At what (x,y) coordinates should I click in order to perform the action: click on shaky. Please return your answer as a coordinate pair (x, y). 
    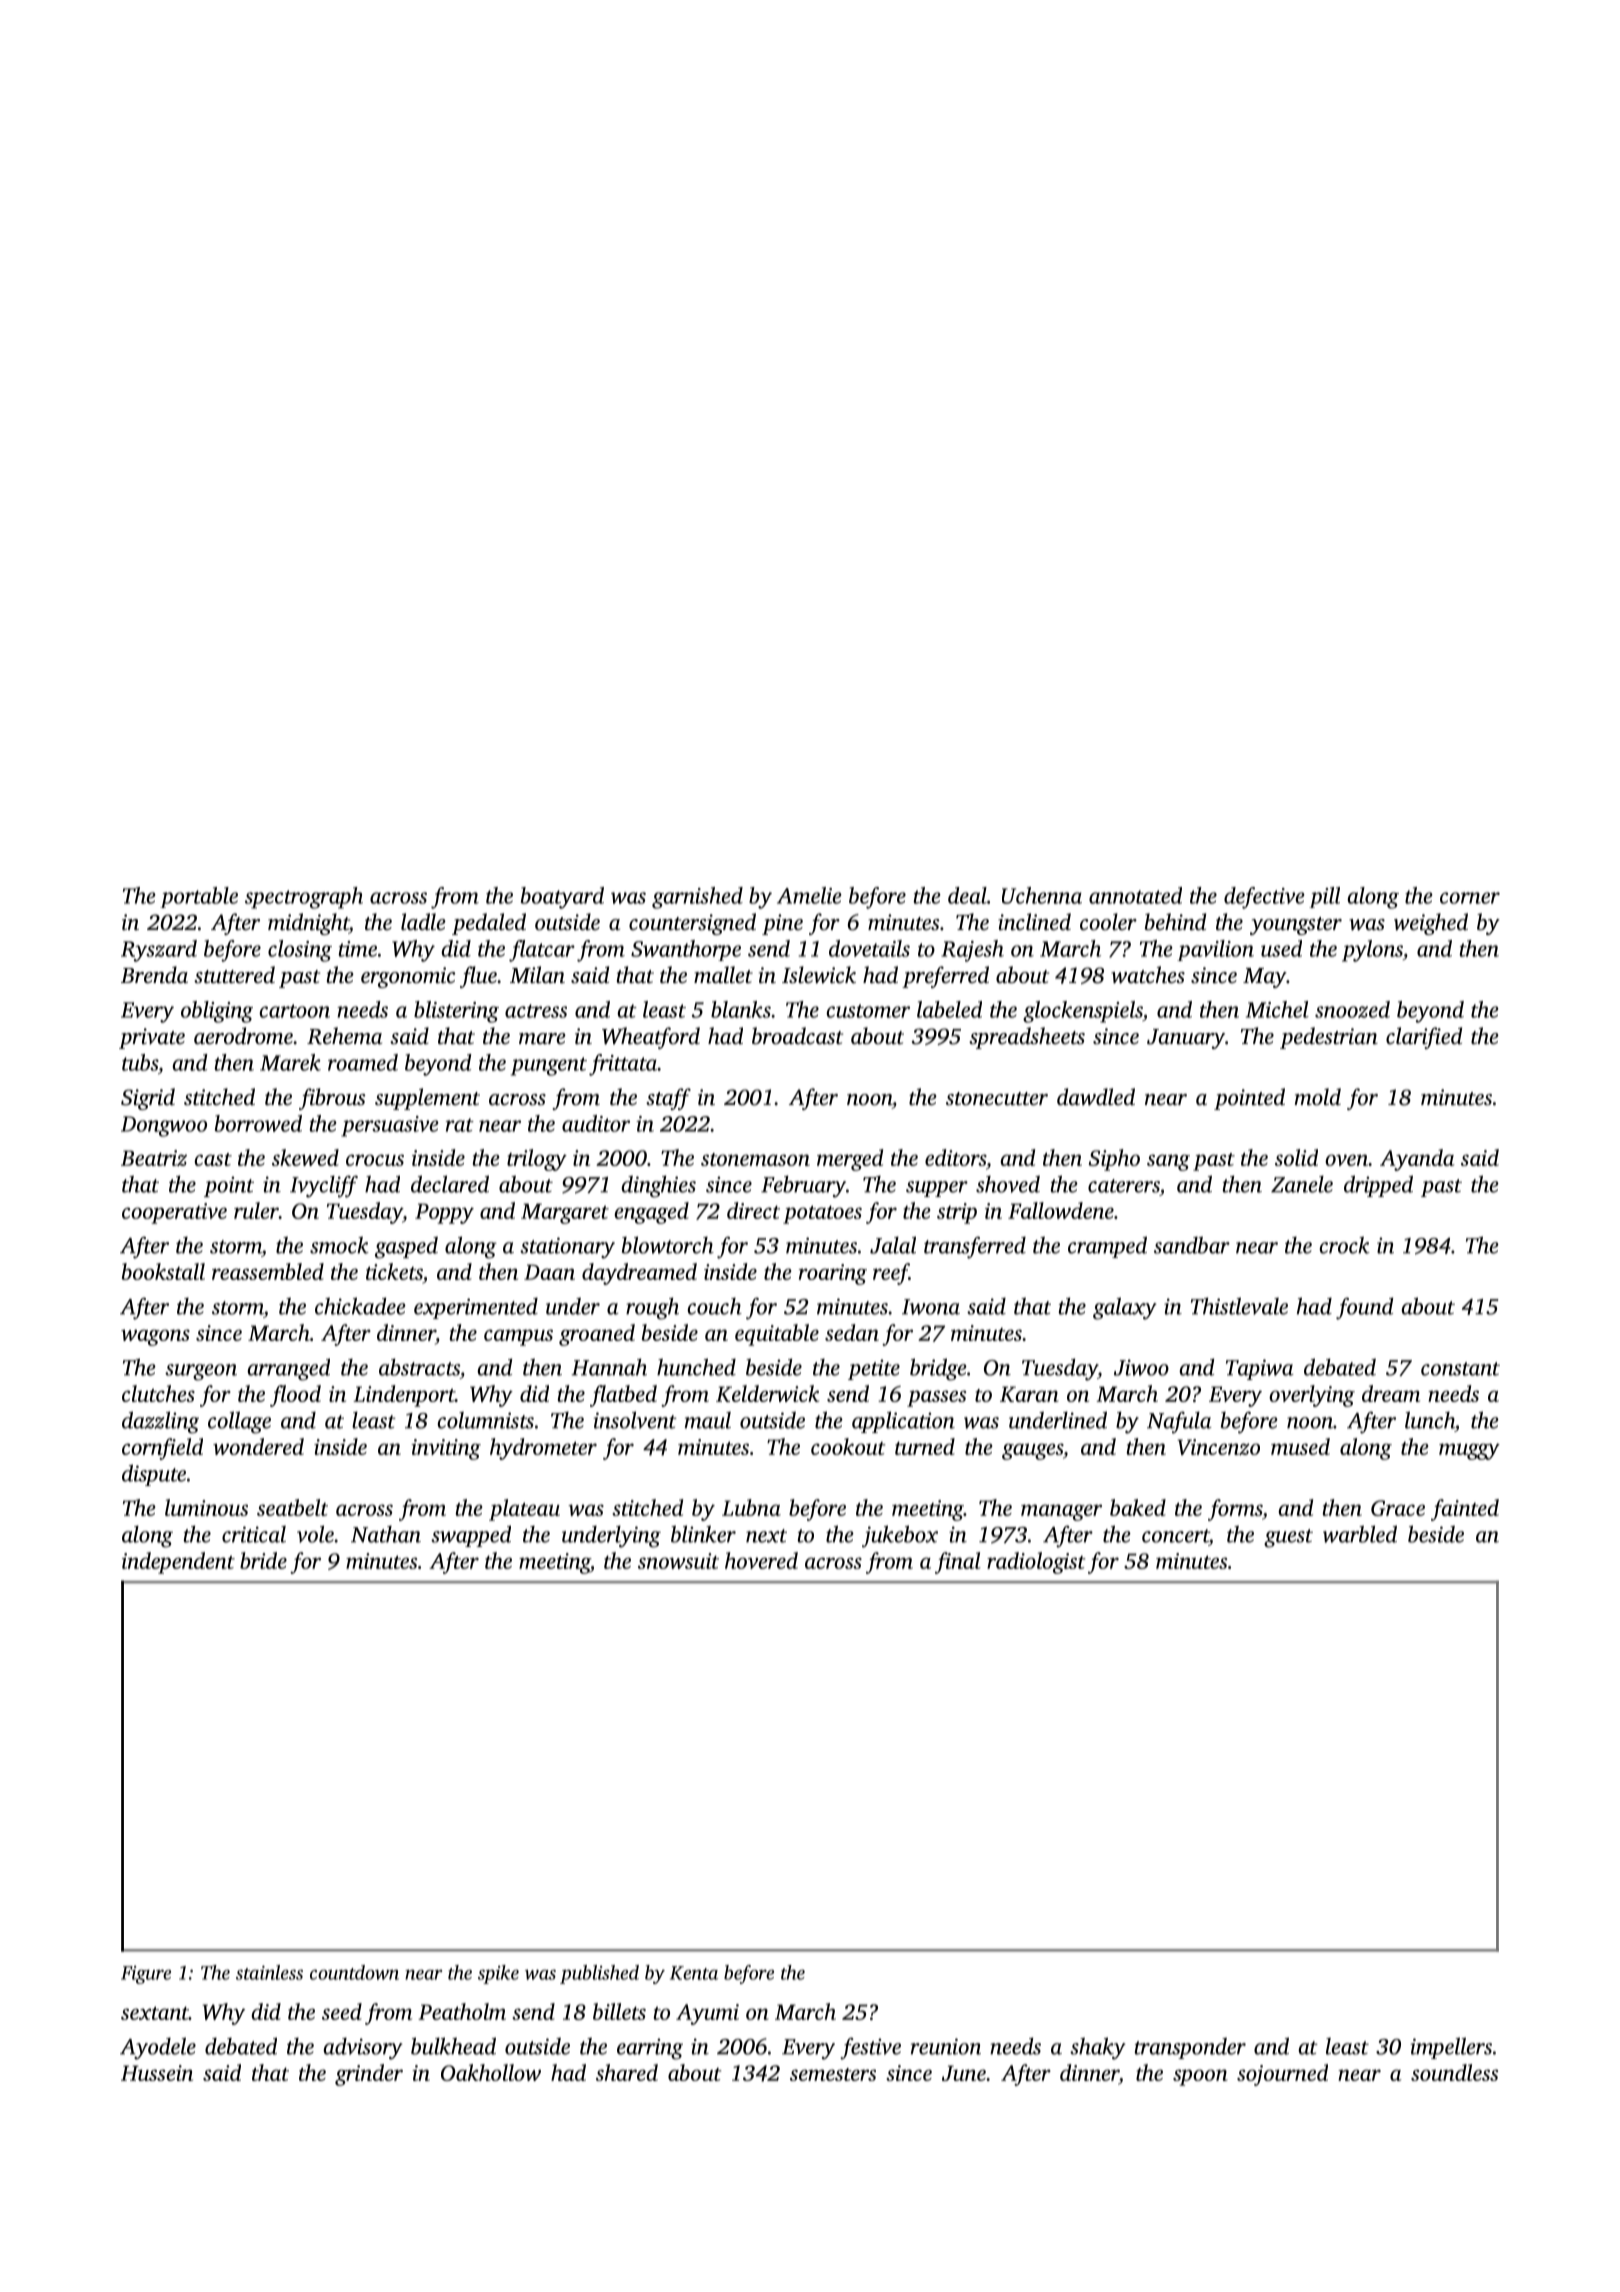
    Looking at the image, I should click on (1097, 2048).
